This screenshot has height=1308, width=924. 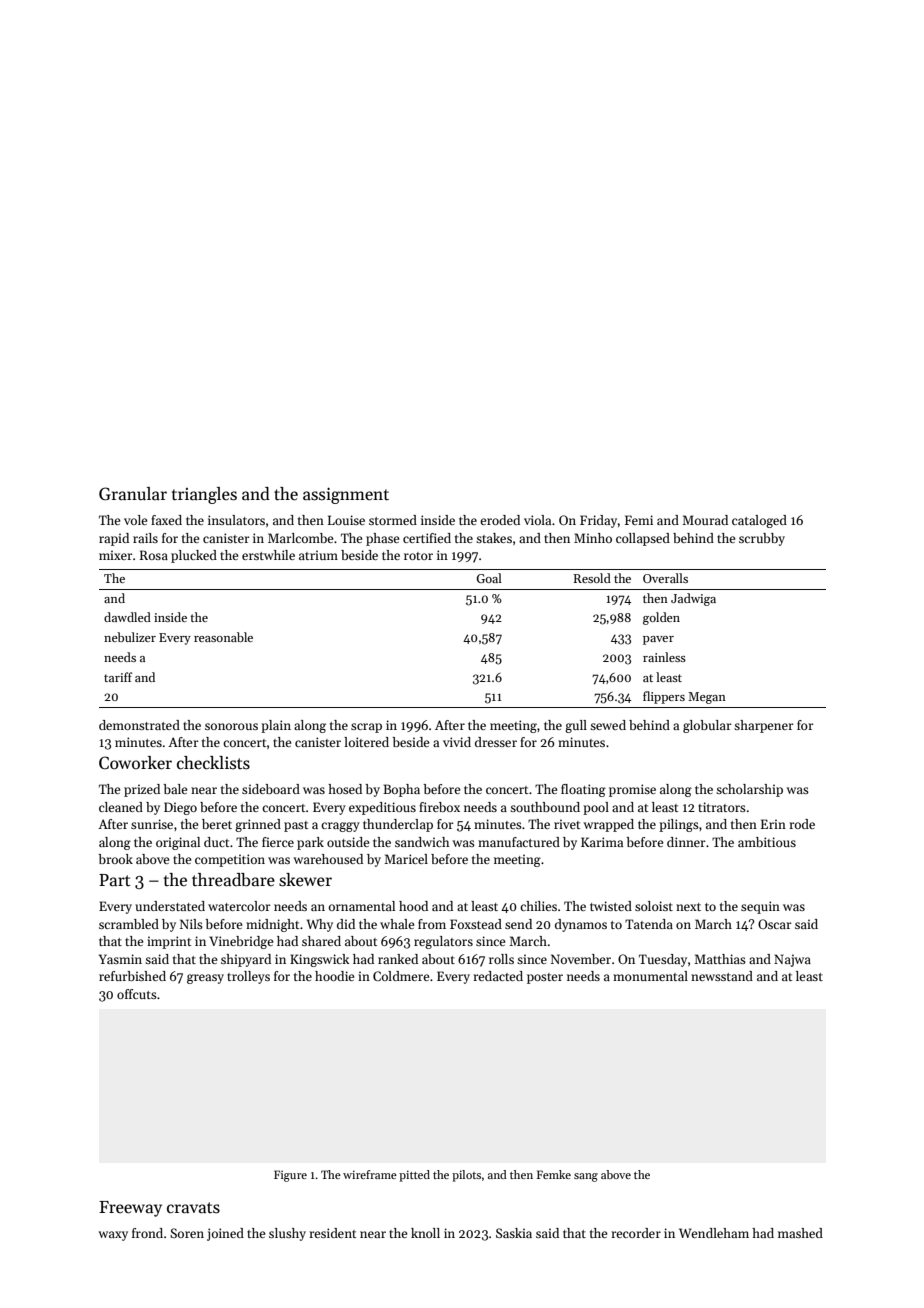 I want to click on vivid, so click(x=457, y=742).
